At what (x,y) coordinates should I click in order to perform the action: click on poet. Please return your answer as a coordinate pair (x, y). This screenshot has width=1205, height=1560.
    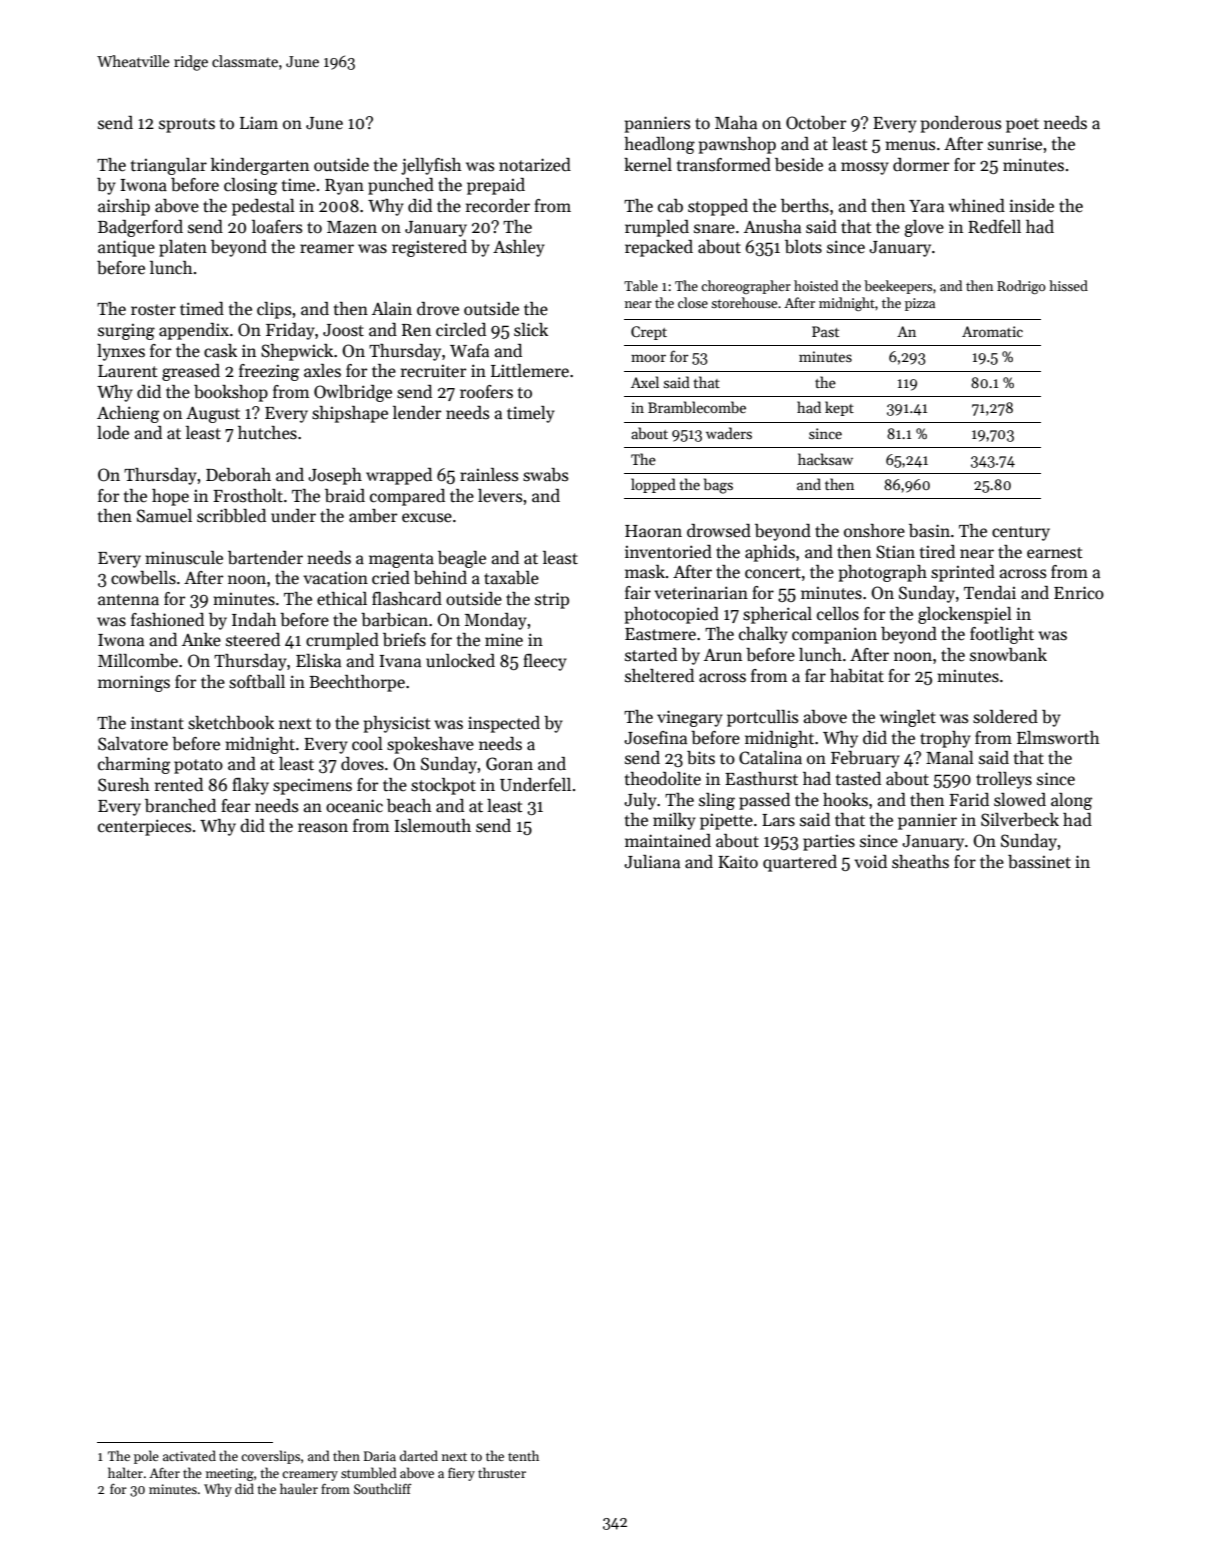
    Looking at the image, I should click on (1022, 125).
